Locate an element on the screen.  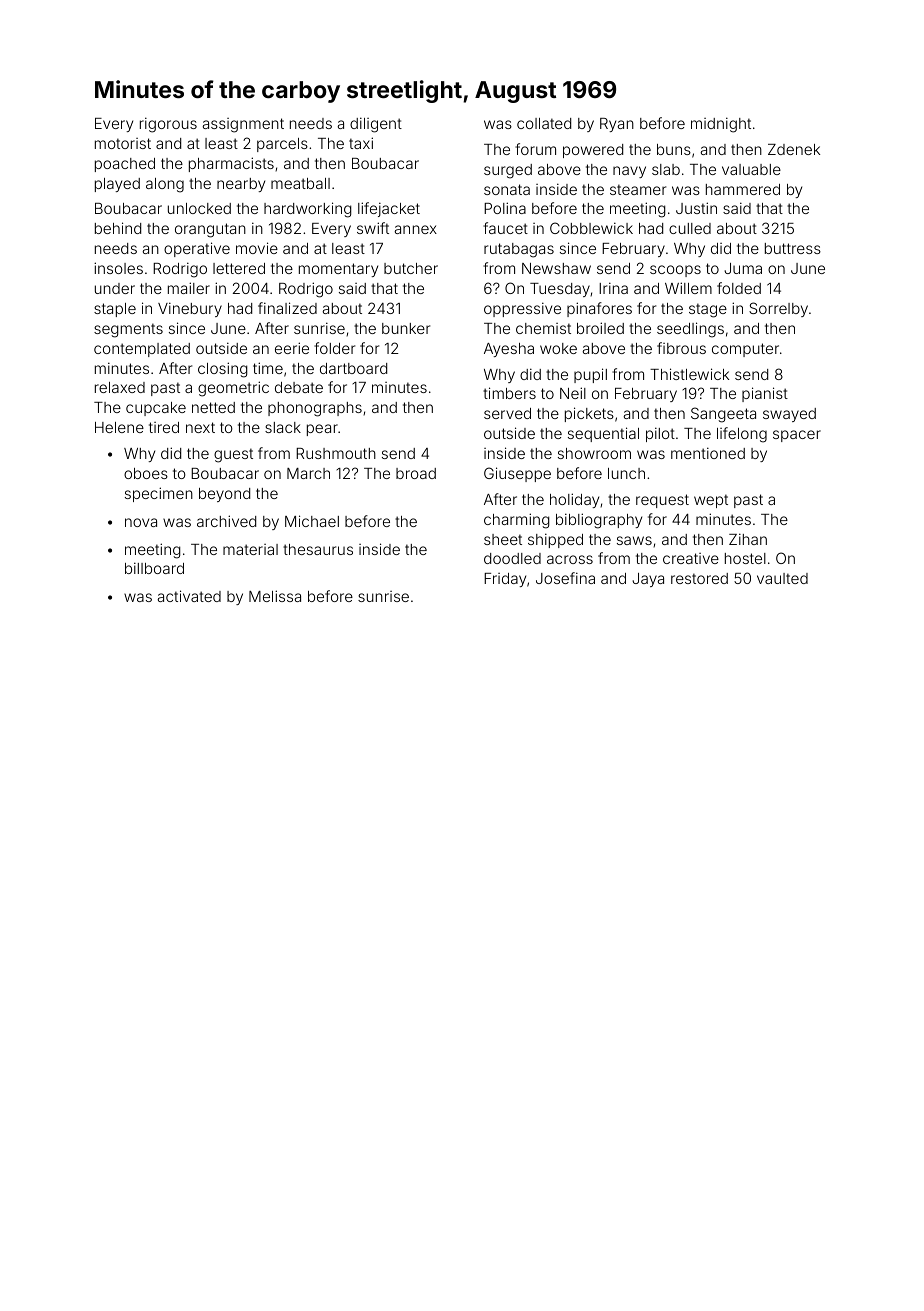
steamer is located at coordinates (638, 189).
